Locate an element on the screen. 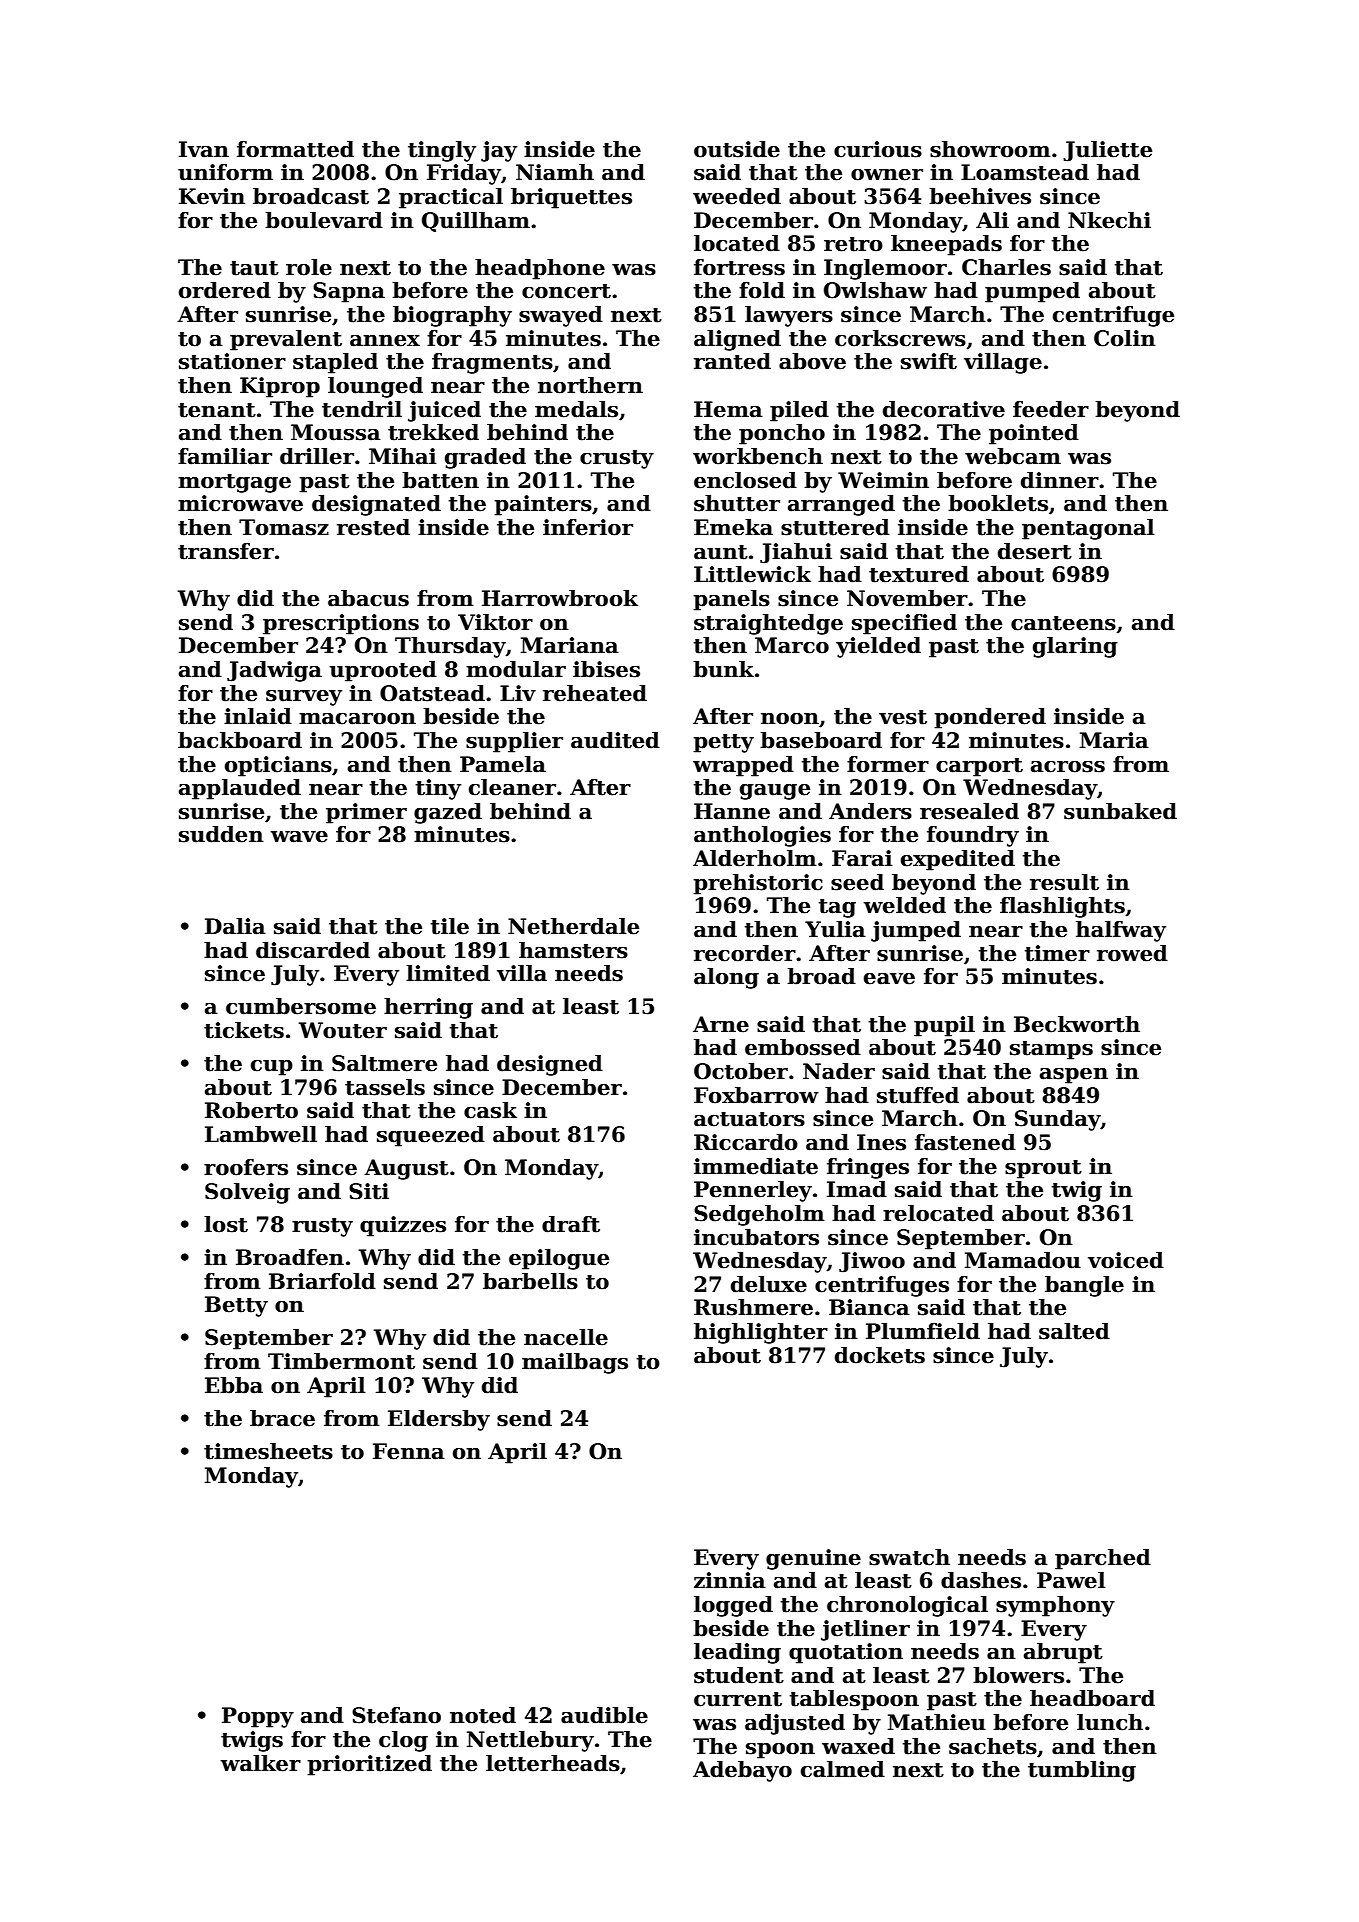 The image size is (1359, 1922). showroom is located at coordinates (990, 149).
